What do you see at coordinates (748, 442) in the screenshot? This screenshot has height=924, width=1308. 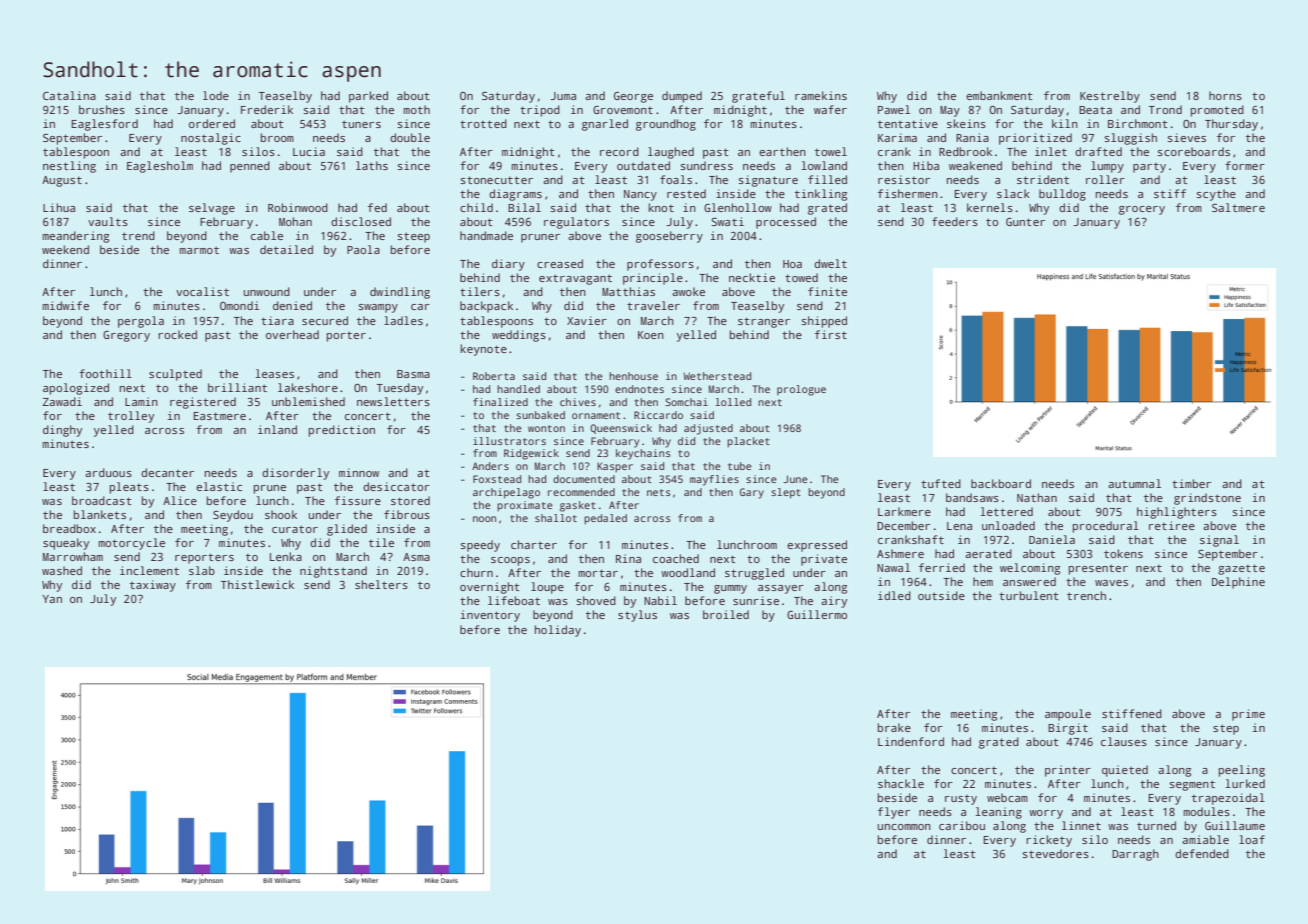 I see `placket` at bounding box center [748, 442].
